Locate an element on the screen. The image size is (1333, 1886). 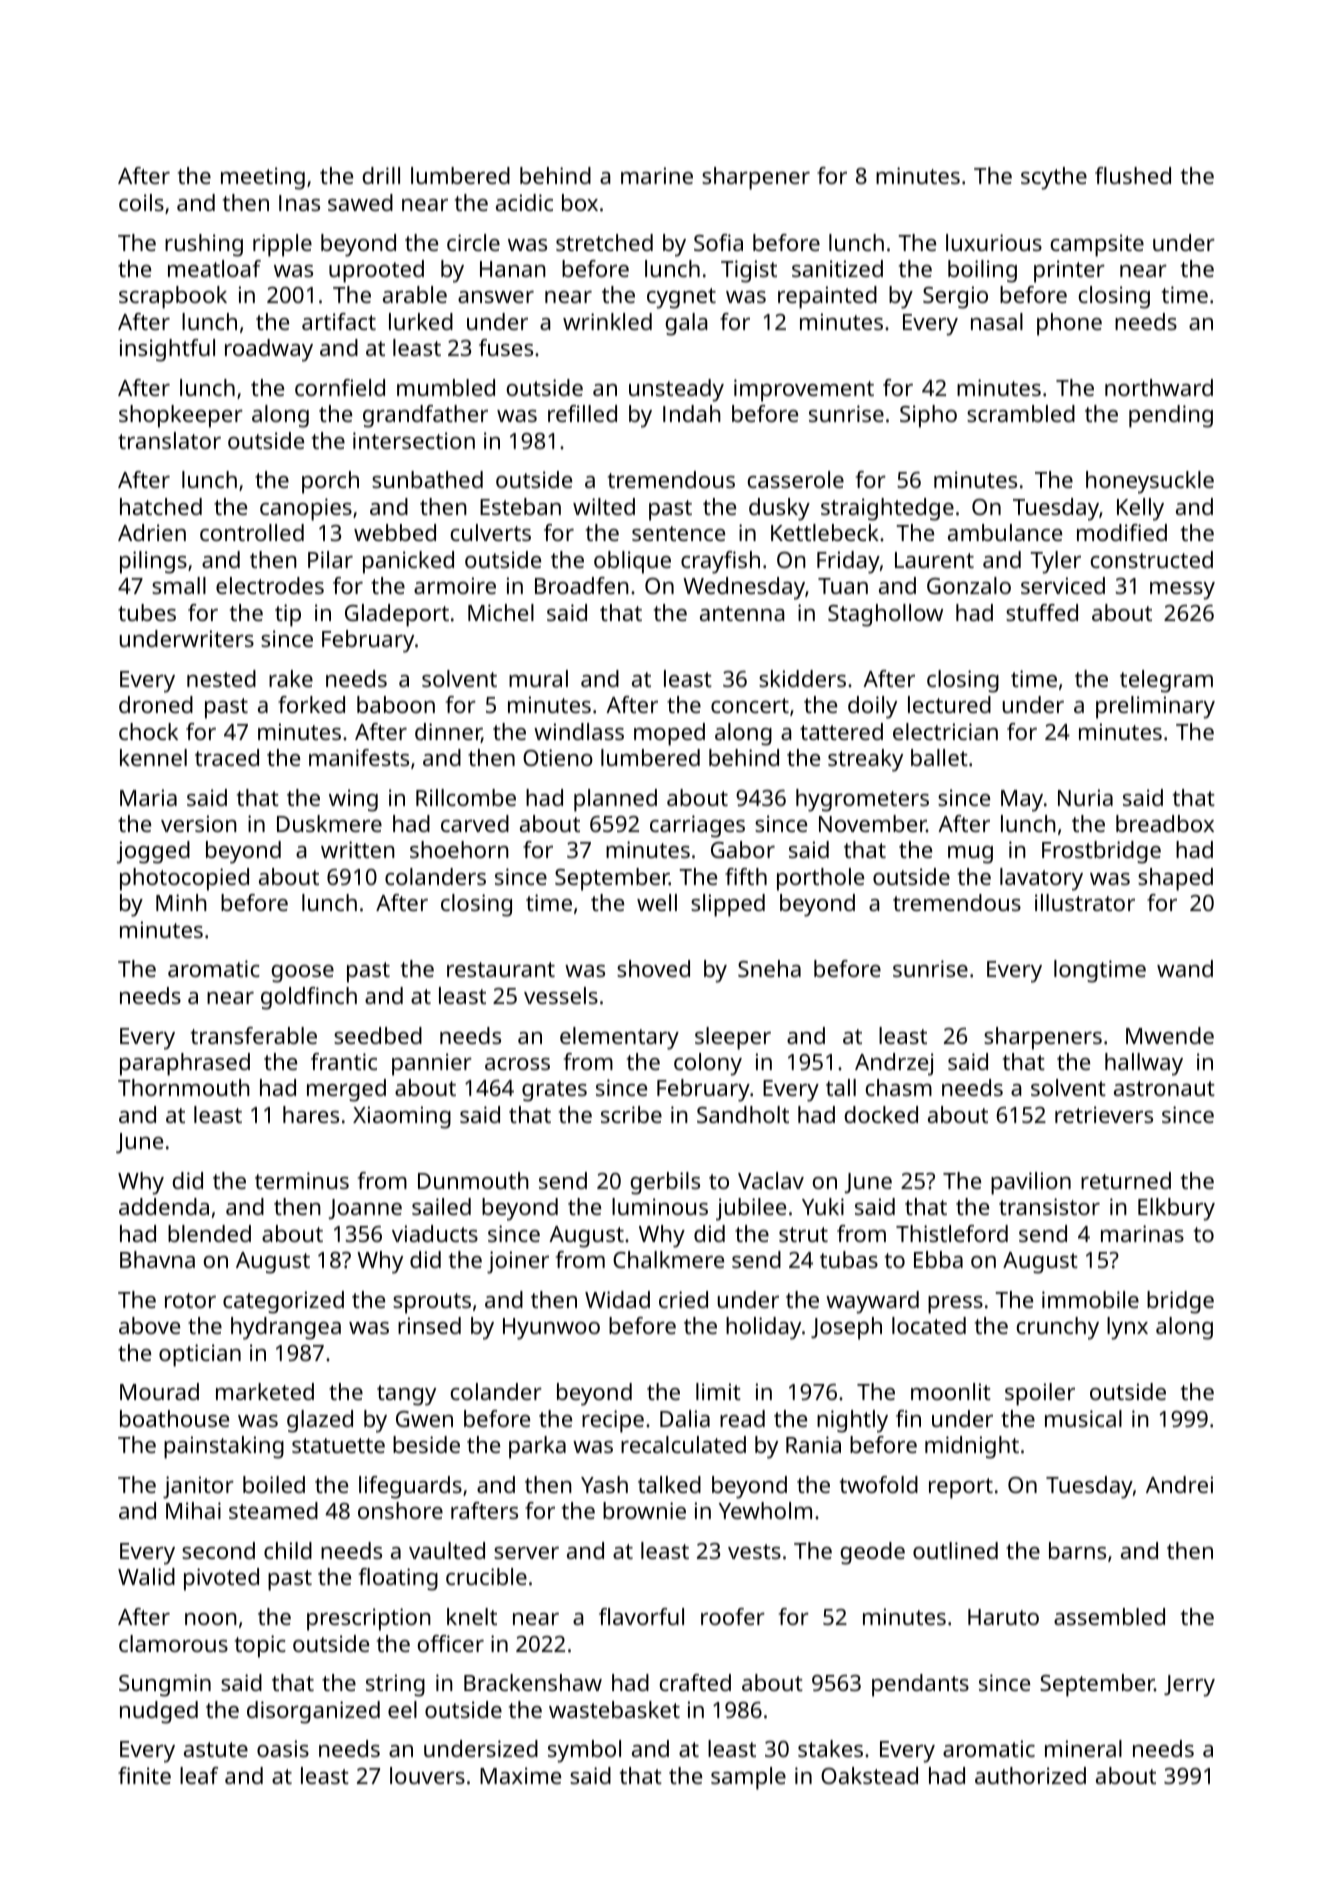
Brackenshaw is located at coordinates (533, 1682).
